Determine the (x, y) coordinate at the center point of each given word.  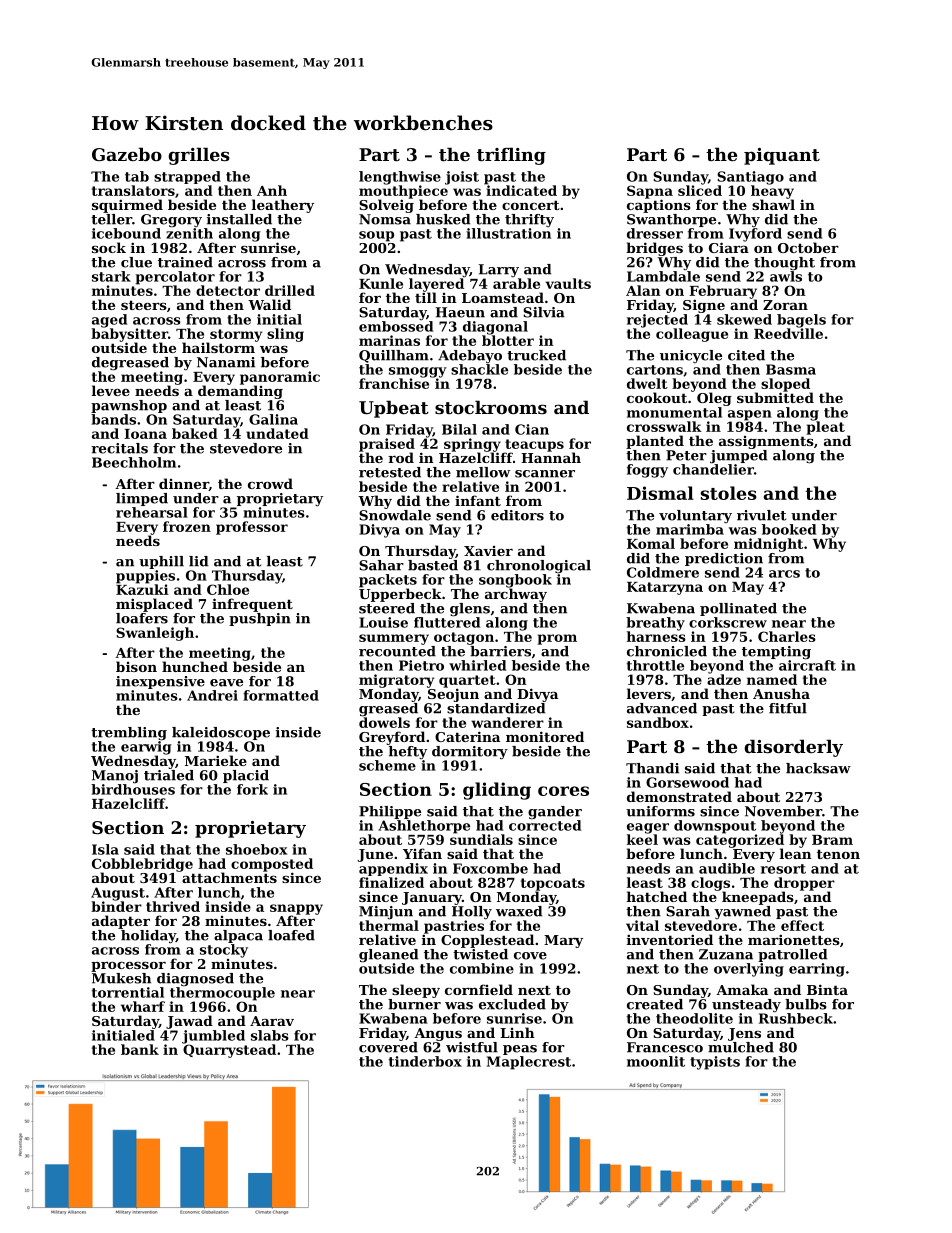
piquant (782, 156)
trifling (511, 156)
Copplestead (487, 941)
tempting (776, 653)
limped (142, 499)
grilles (199, 156)
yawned (742, 912)
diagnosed (195, 979)
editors (517, 515)
